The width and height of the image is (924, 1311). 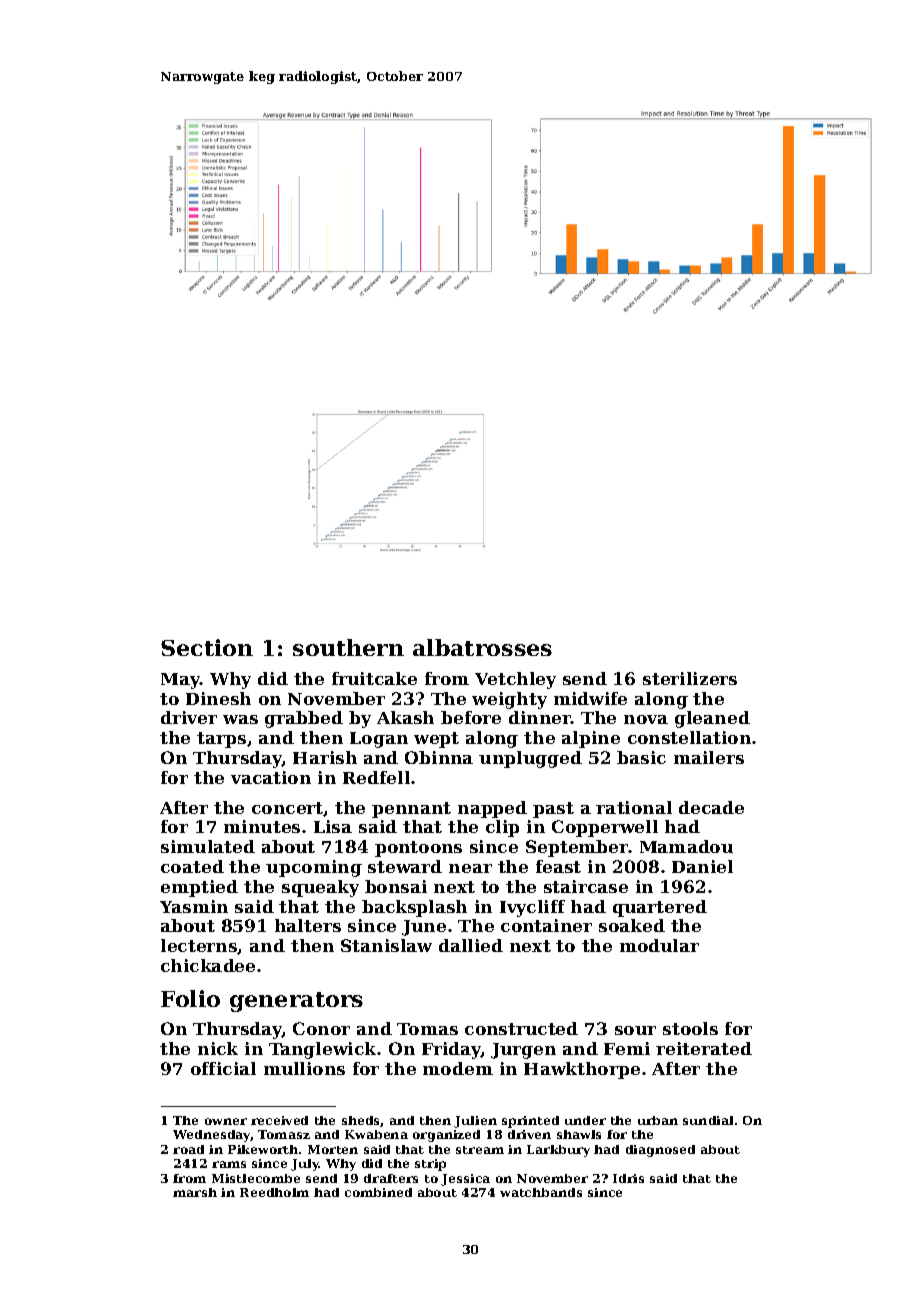 I want to click on chickadee, so click(x=208, y=965).
